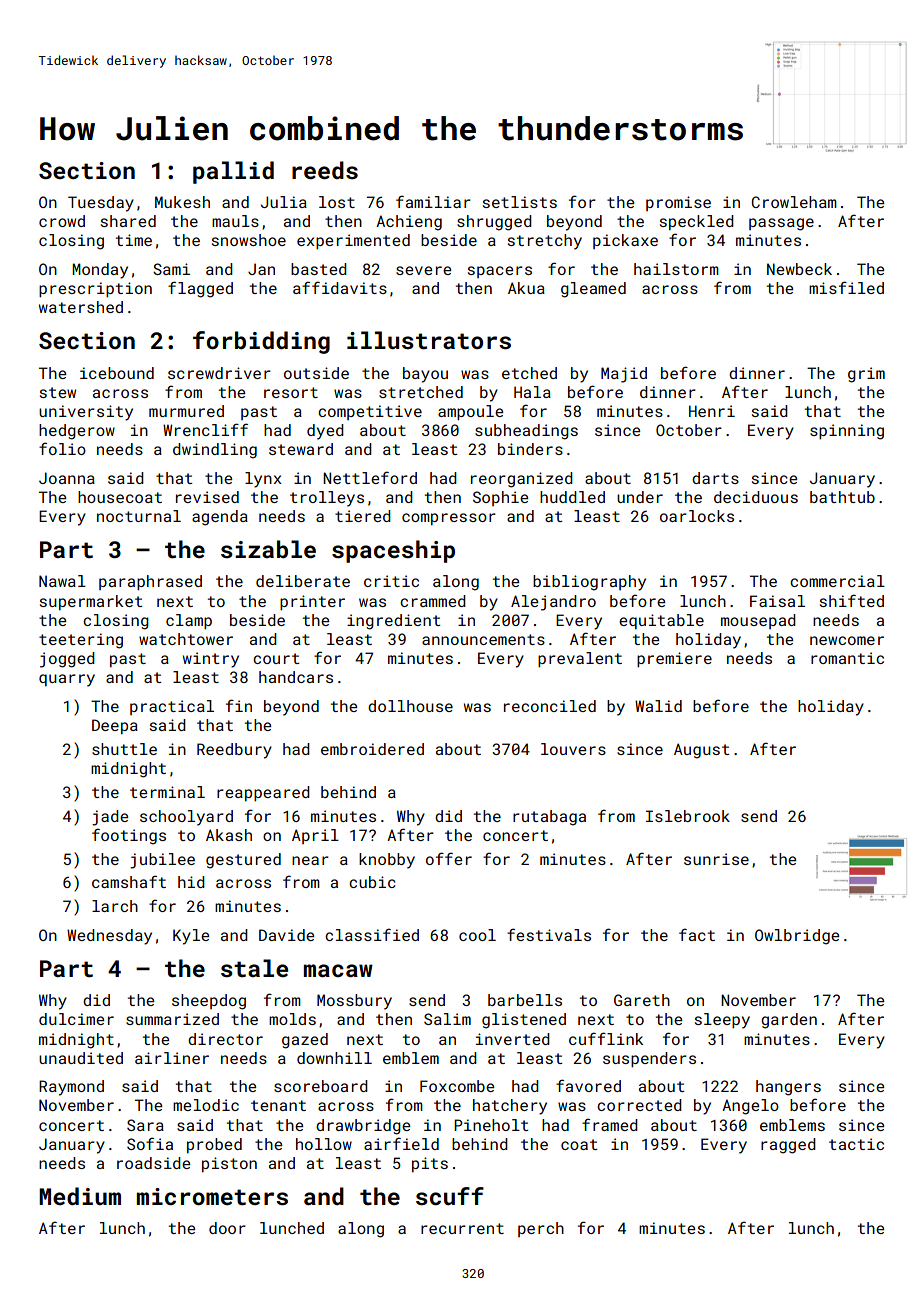 The image size is (924, 1308). Describe the element at coordinates (129, 881) in the screenshot. I see `camshaft` at that location.
